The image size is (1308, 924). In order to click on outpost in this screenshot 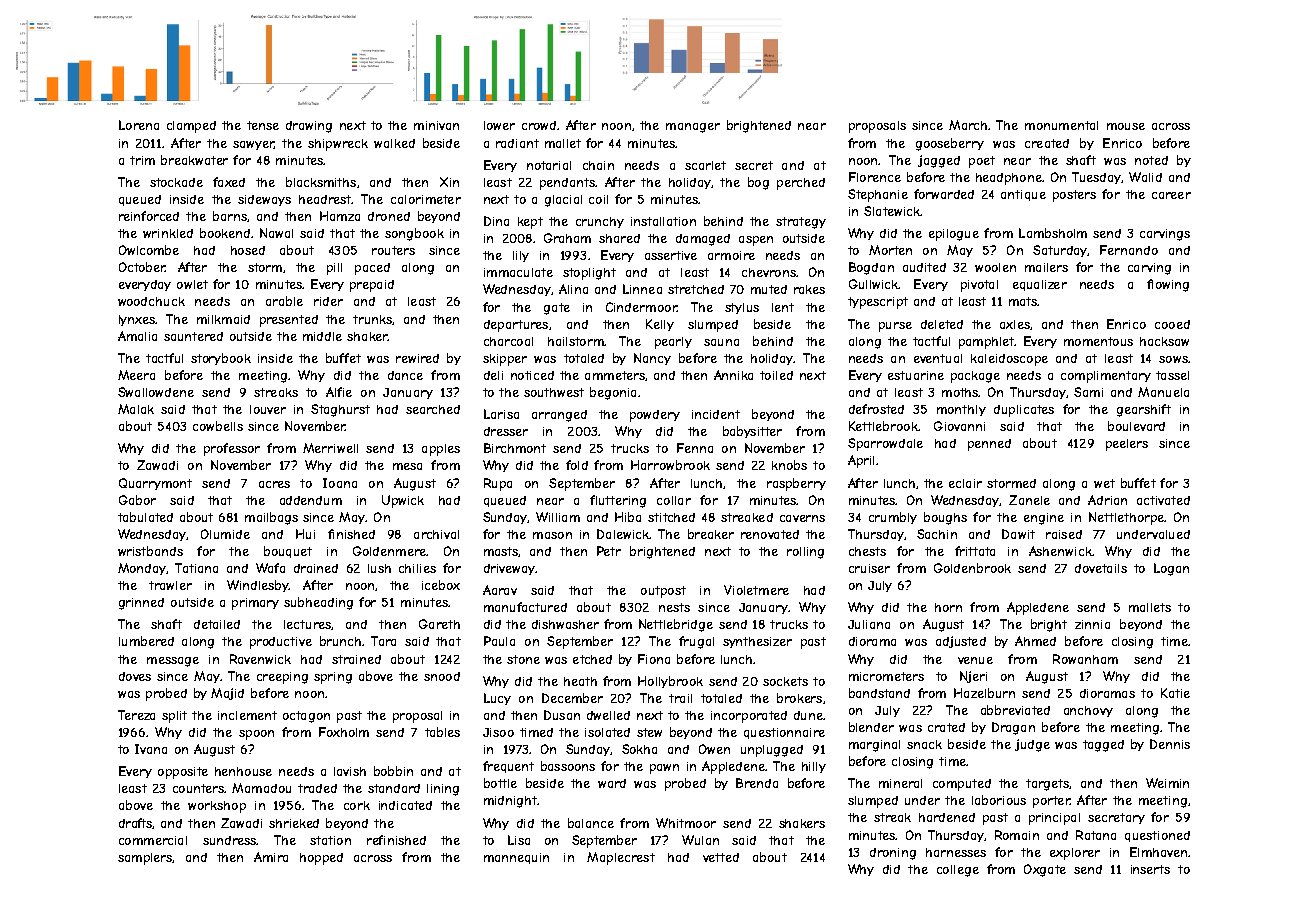, I will do `click(663, 592)`.
